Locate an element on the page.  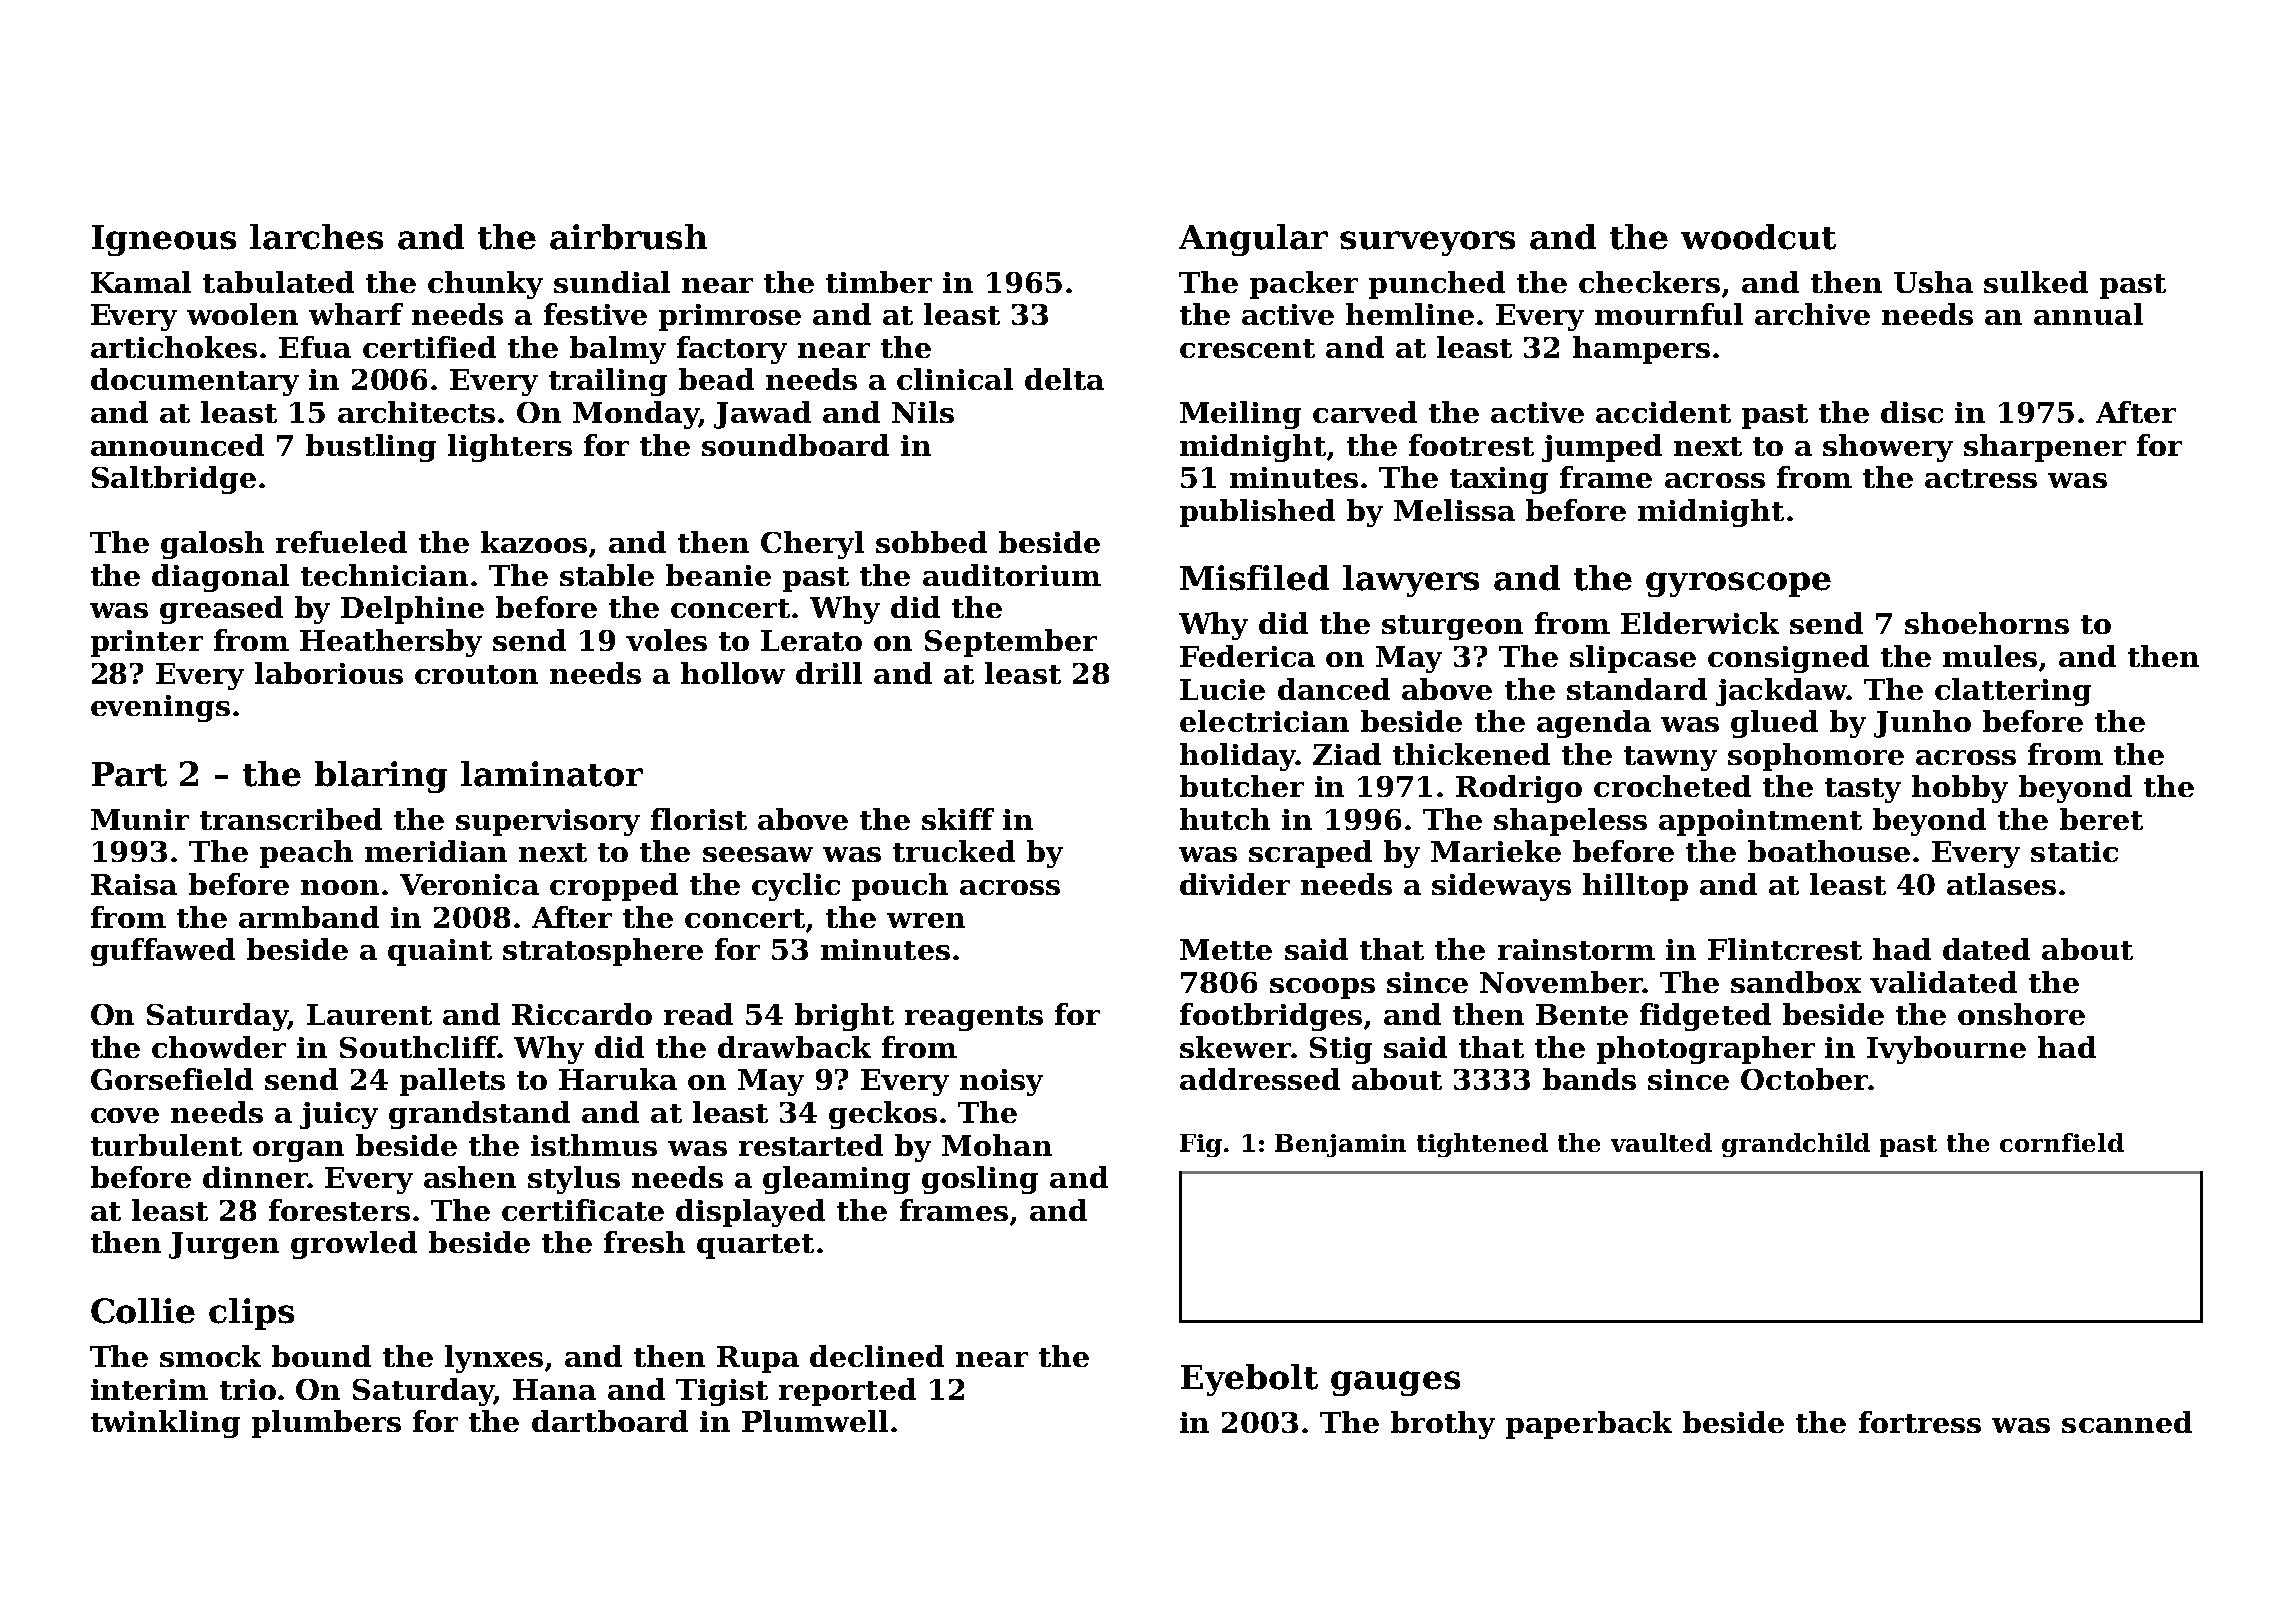
primrose is located at coordinates (730, 317).
